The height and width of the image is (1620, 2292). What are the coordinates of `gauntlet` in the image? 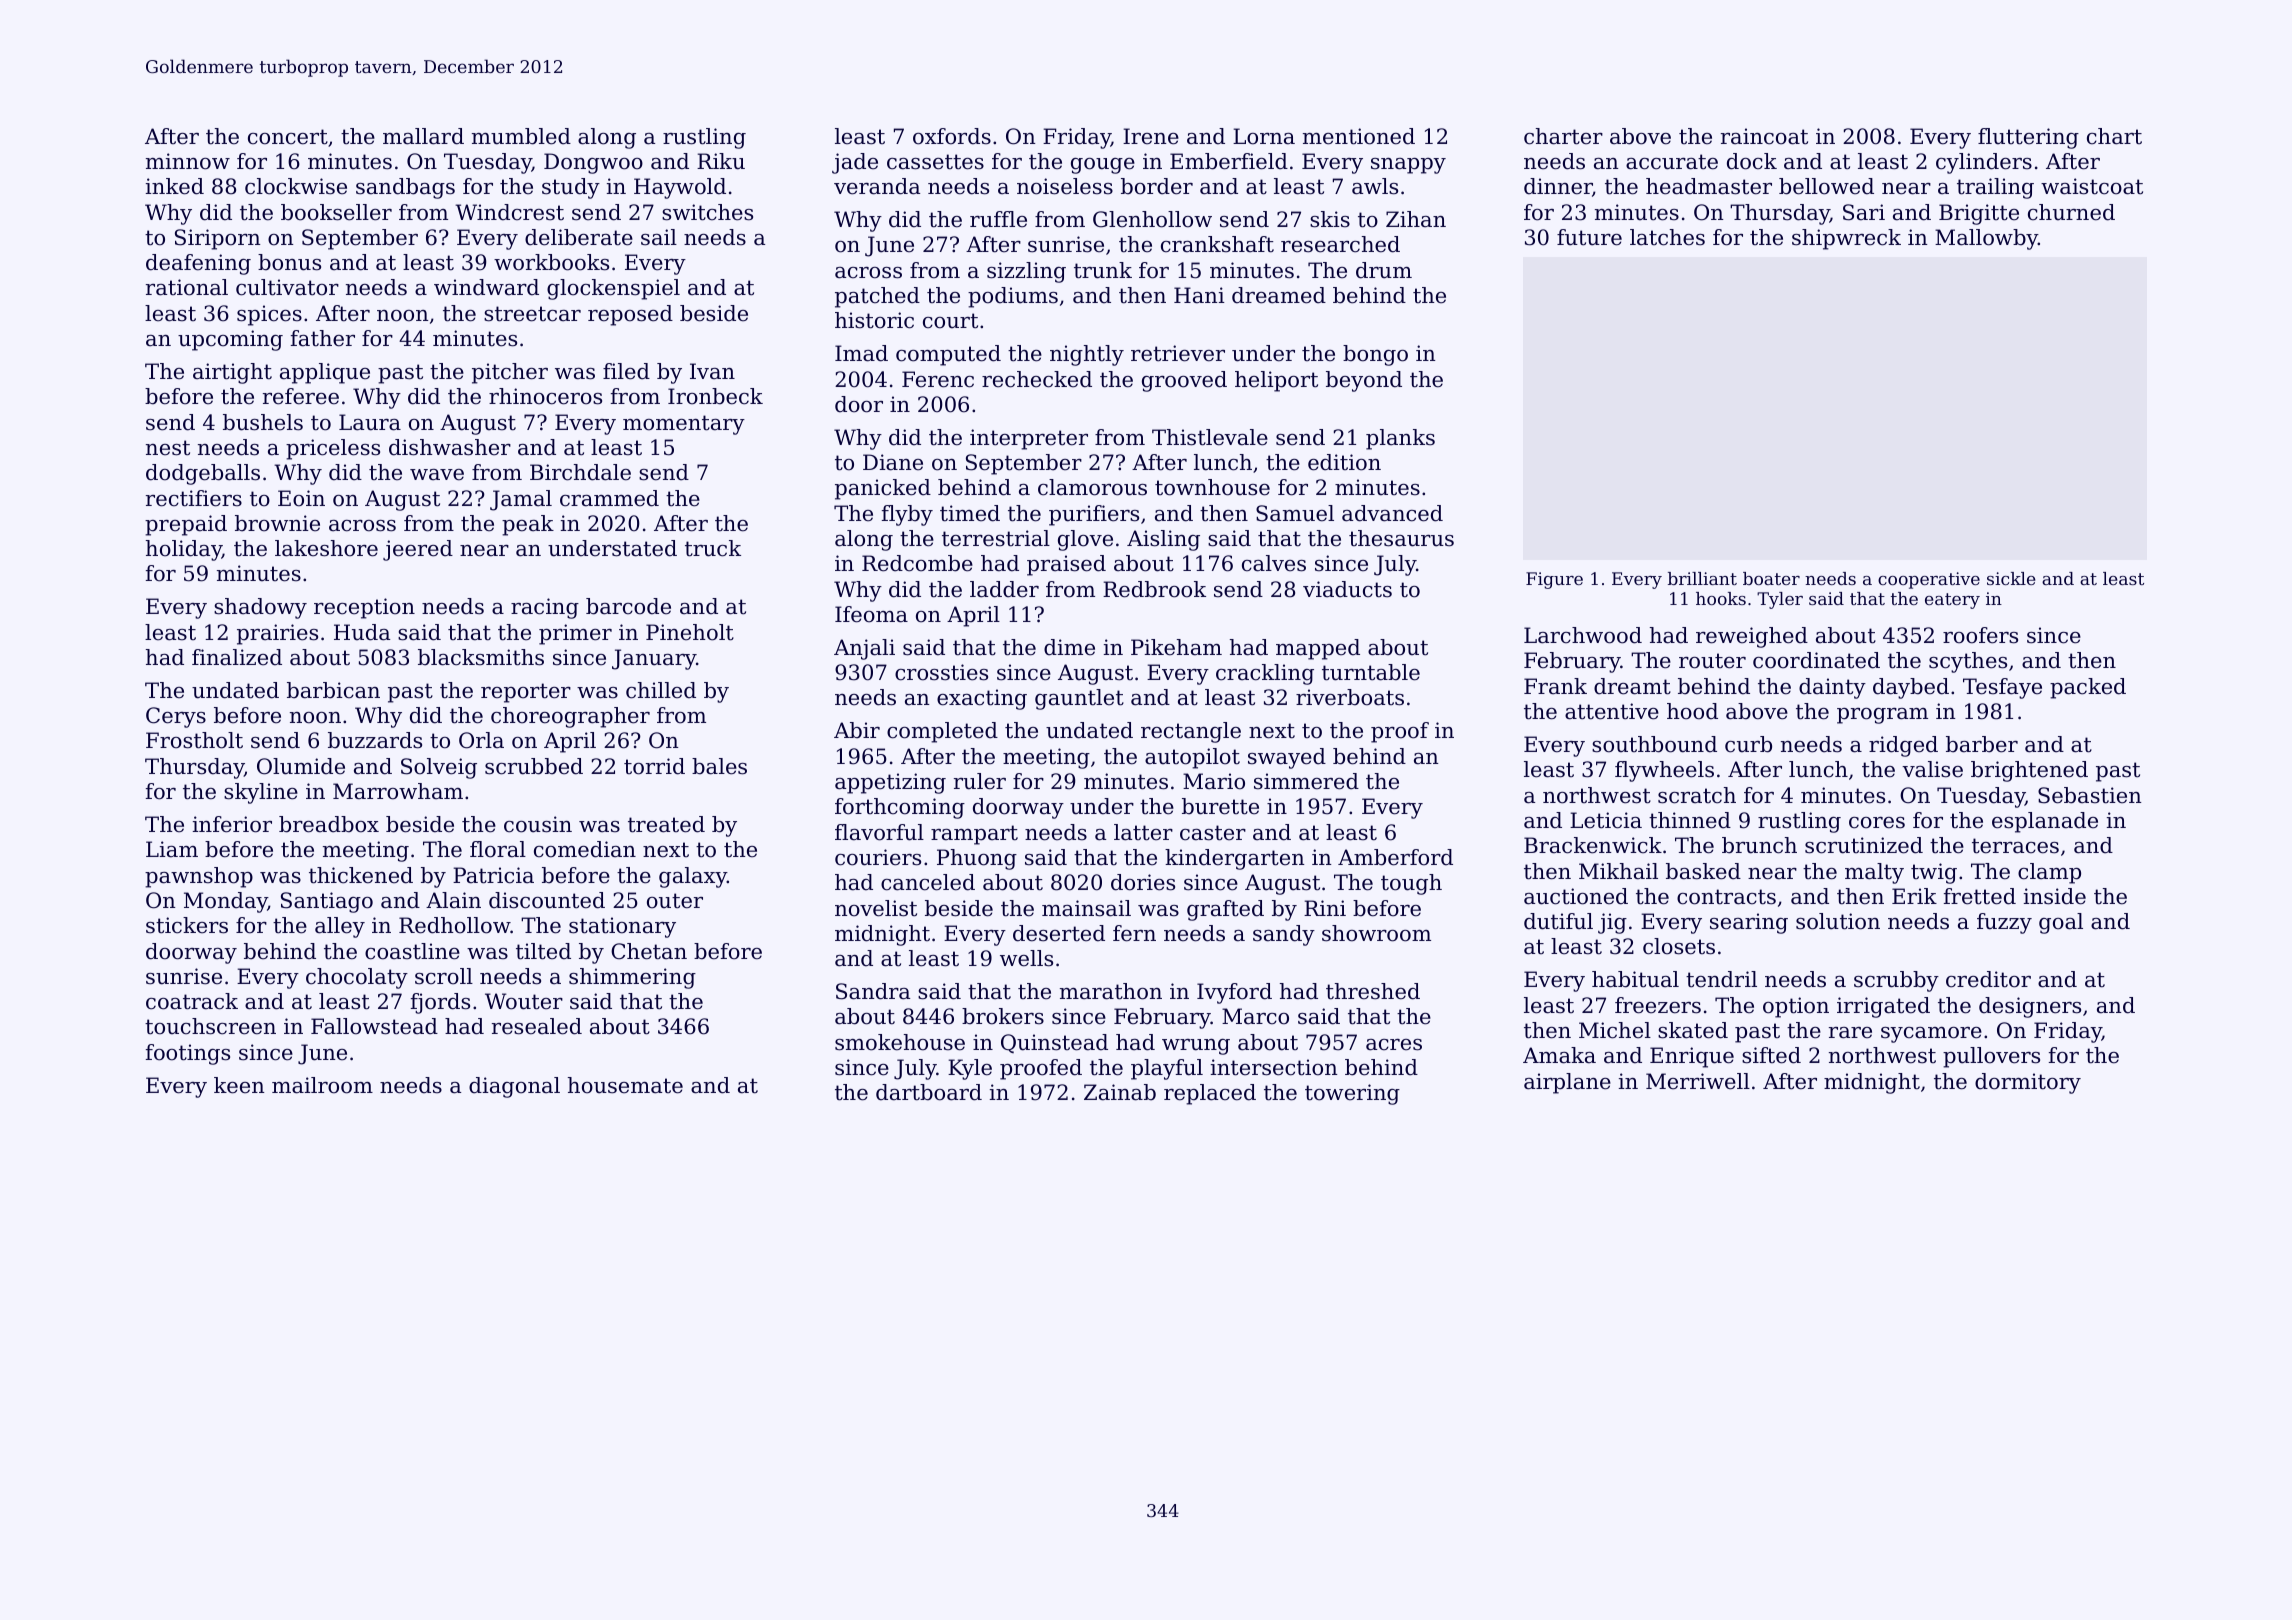 It's located at (1079, 699).
